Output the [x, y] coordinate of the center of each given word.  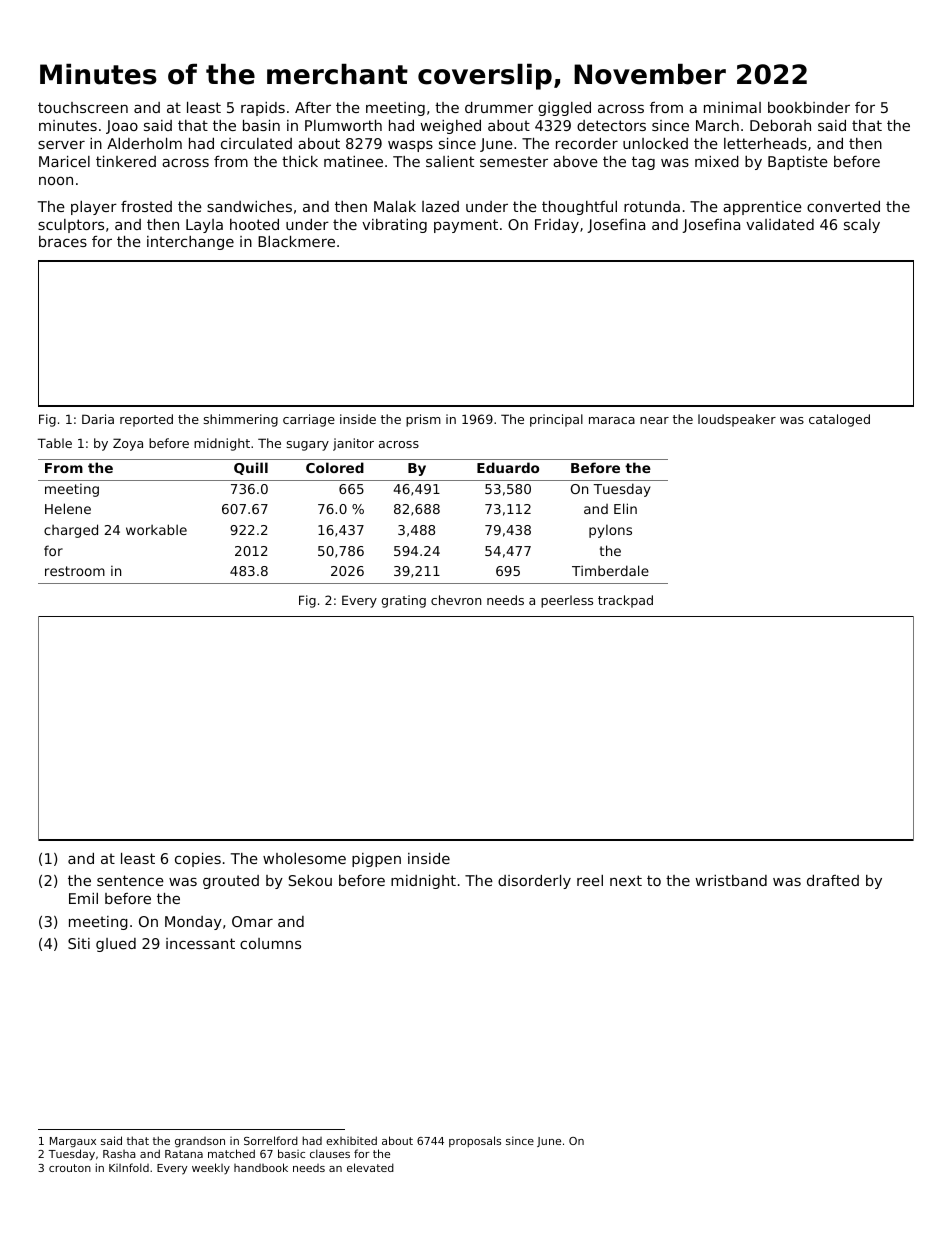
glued [116, 945]
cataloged [839, 420]
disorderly [534, 882]
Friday [557, 226]
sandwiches [249, 206]
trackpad [625, 601]
